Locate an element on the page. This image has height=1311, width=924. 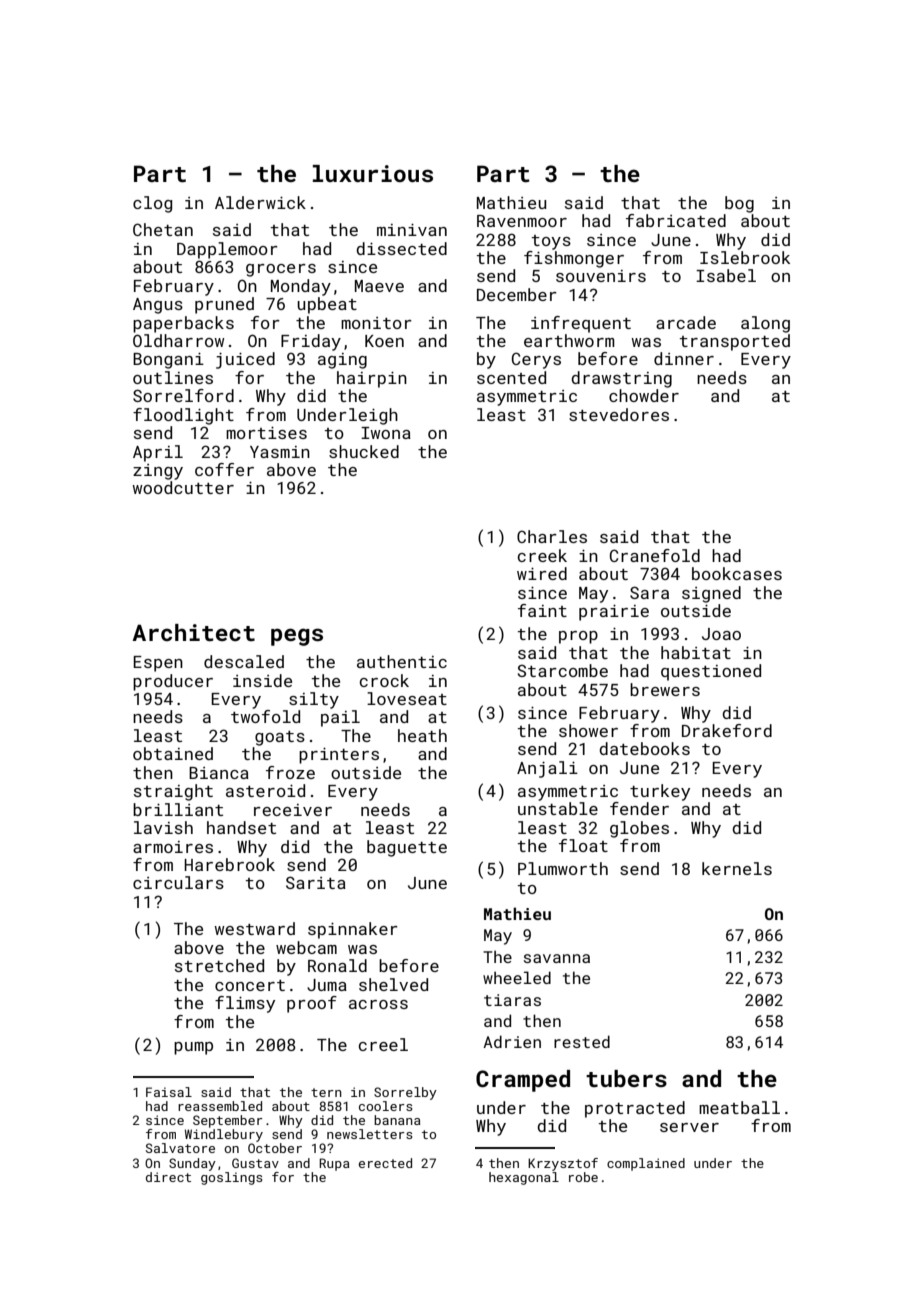
Anjali is located at coordinates (547, 769).
